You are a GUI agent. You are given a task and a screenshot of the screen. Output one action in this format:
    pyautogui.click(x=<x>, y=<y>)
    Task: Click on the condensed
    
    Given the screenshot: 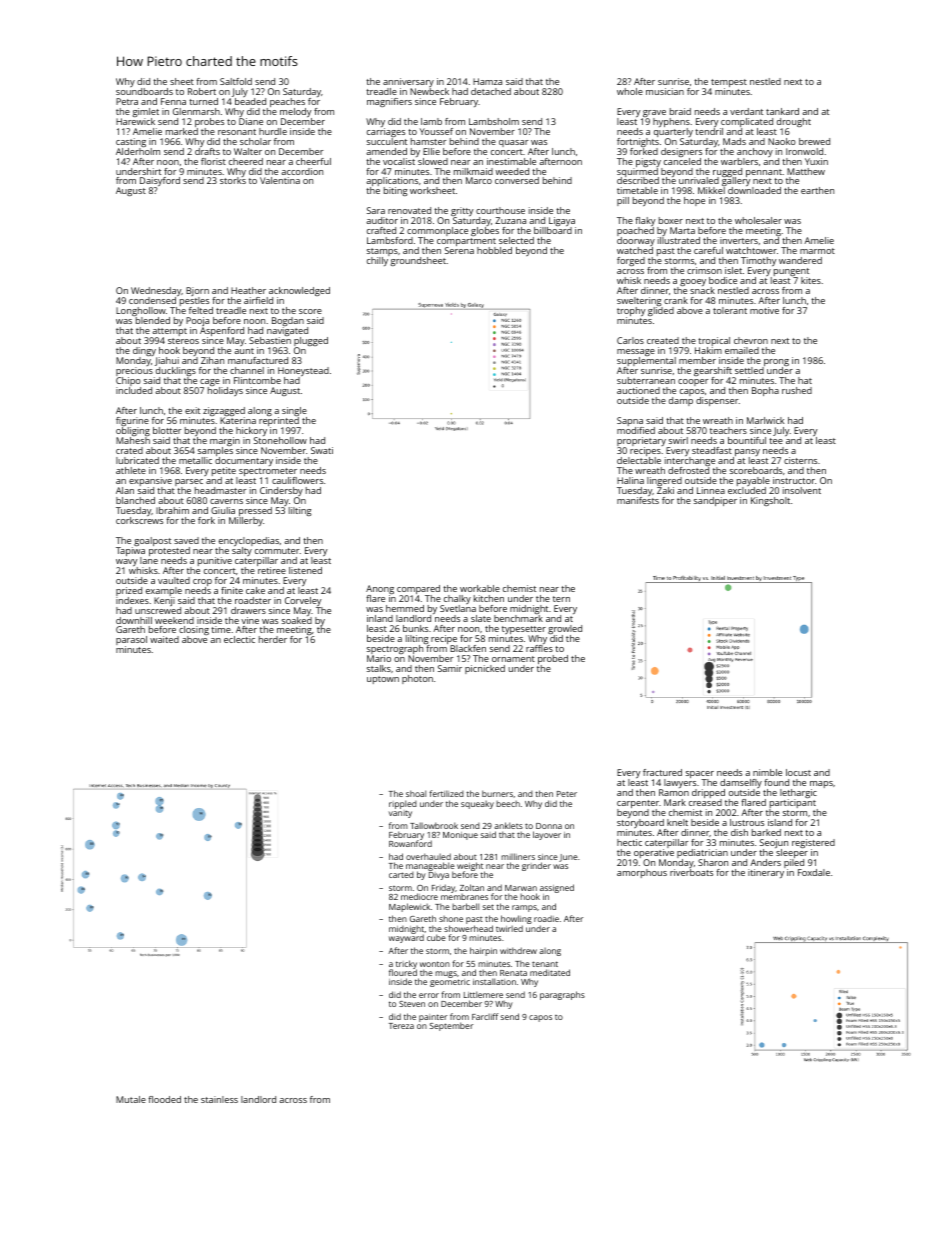 What is the action you would take?
    pyautogui.click(x=152, y=300)
